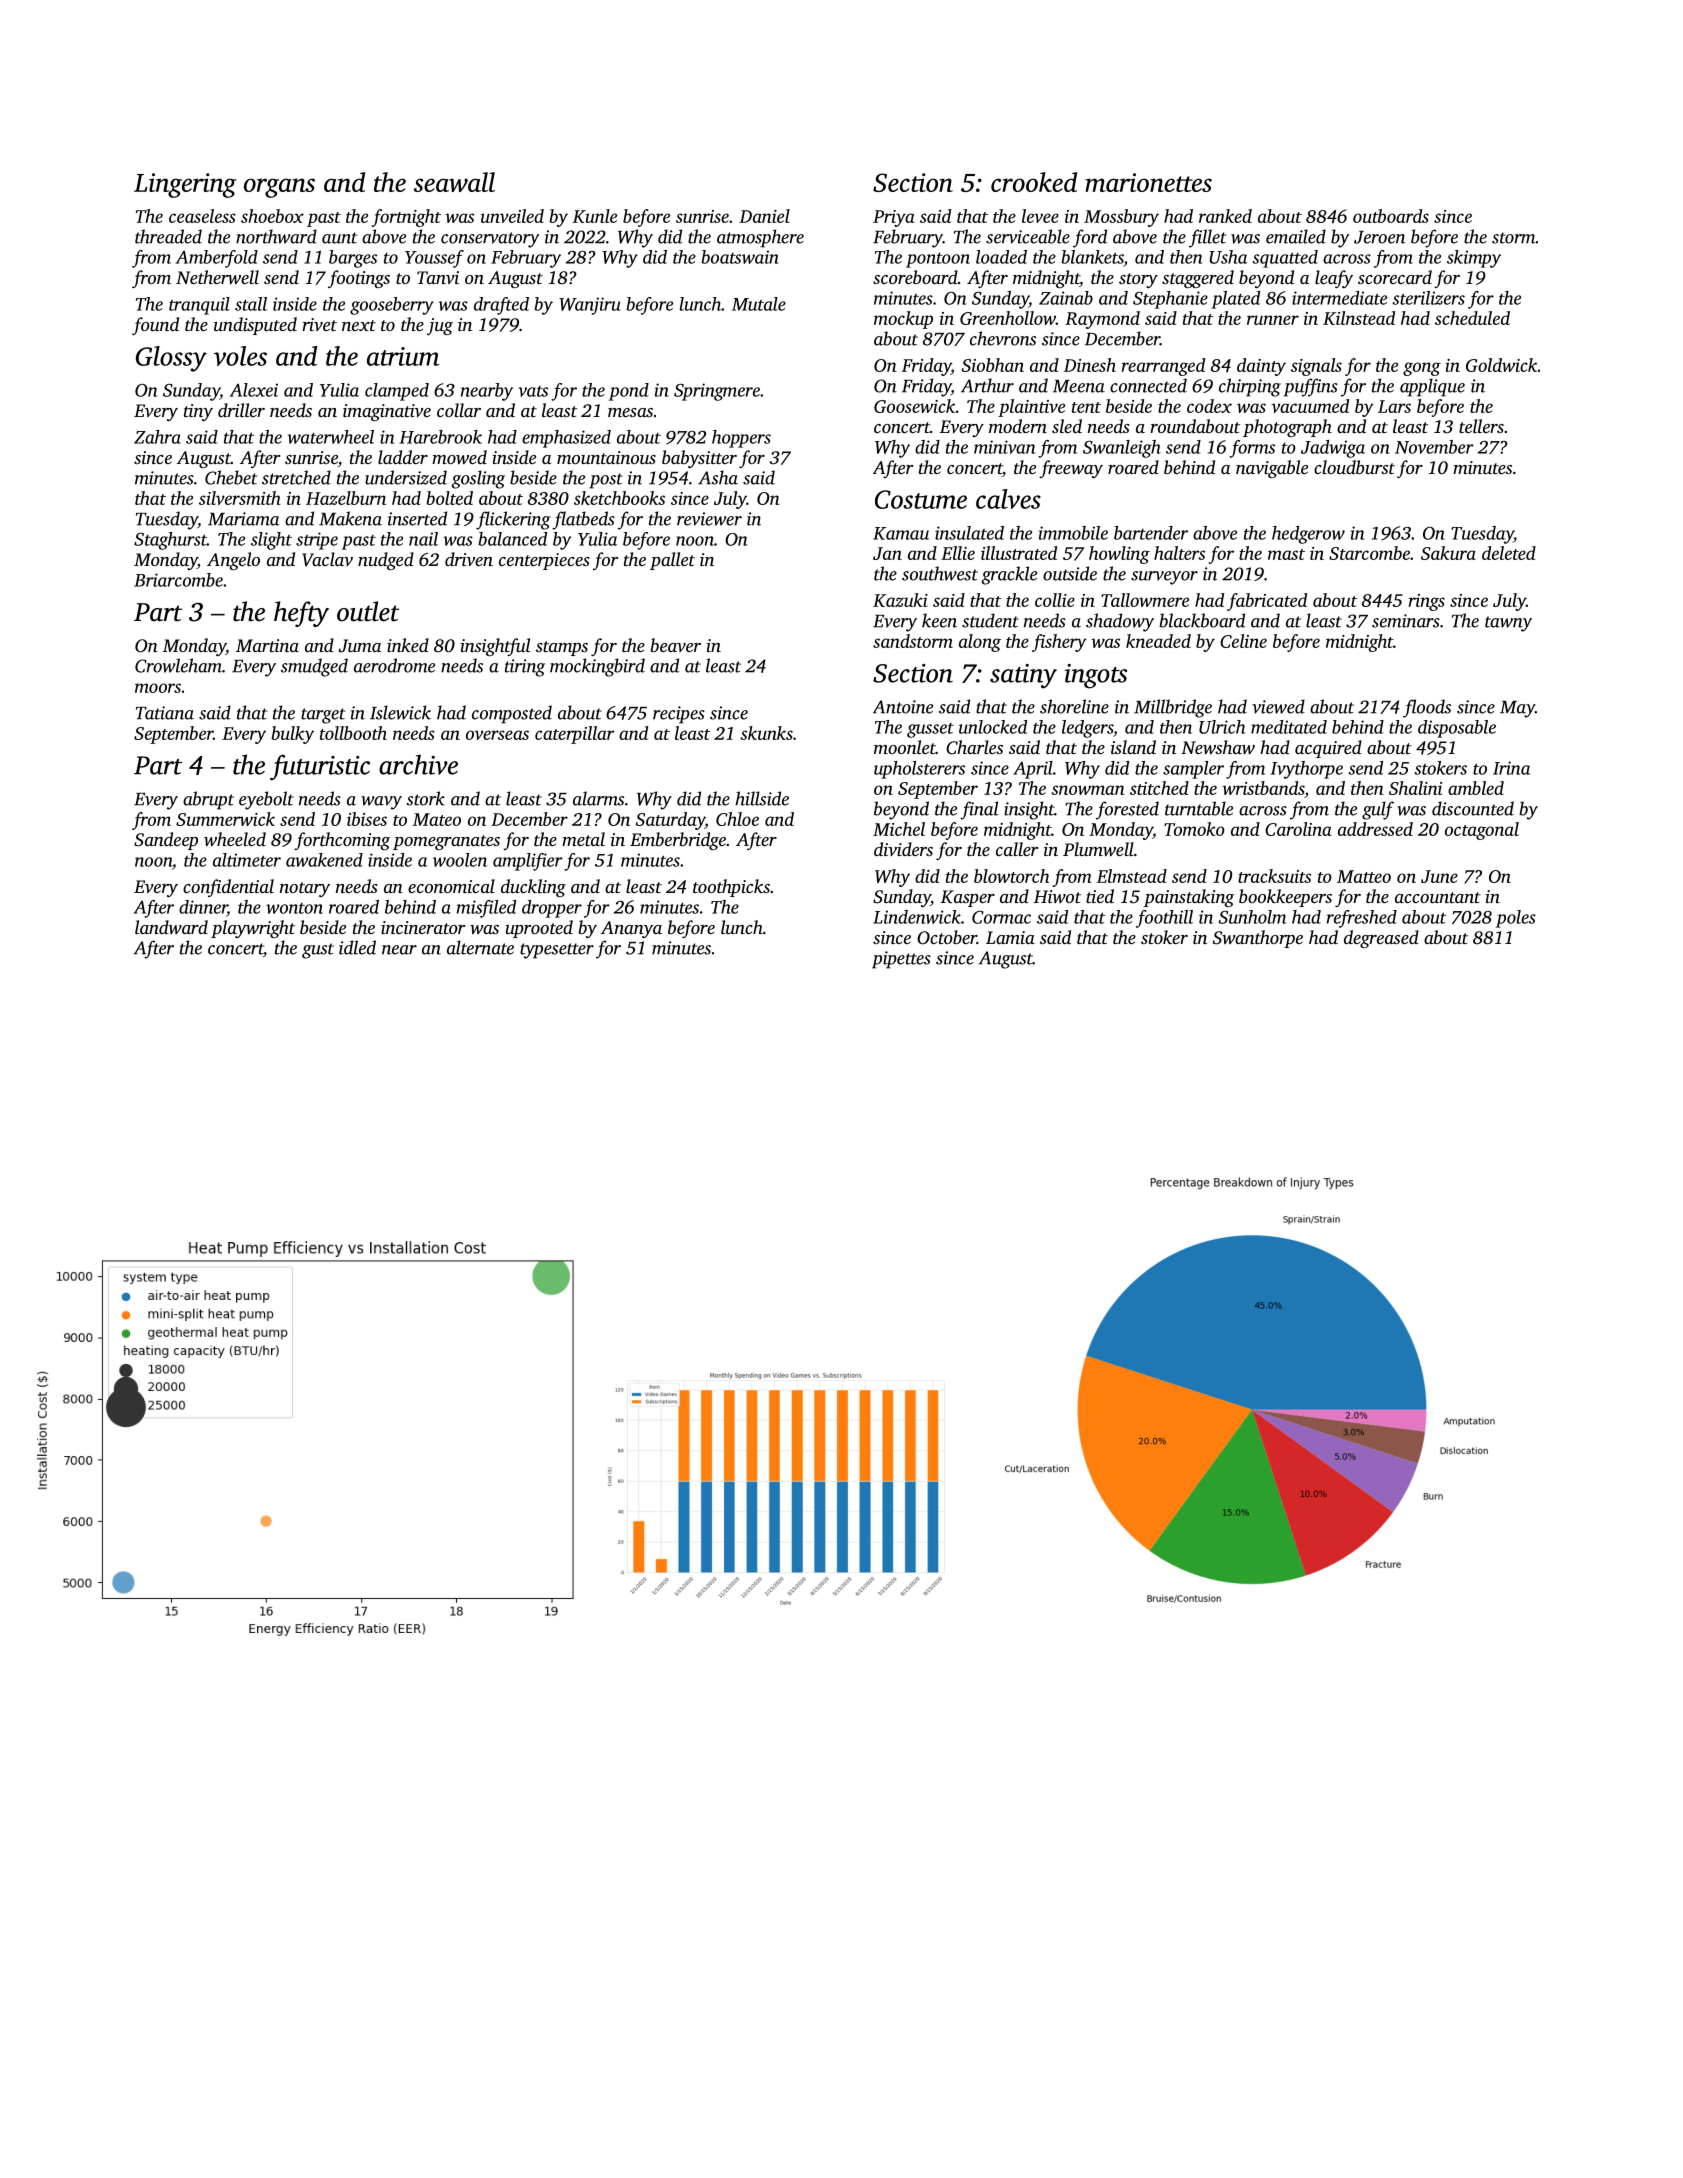 This document has height=2178, width=1683. I want to click on moors, so click(158, 688).
